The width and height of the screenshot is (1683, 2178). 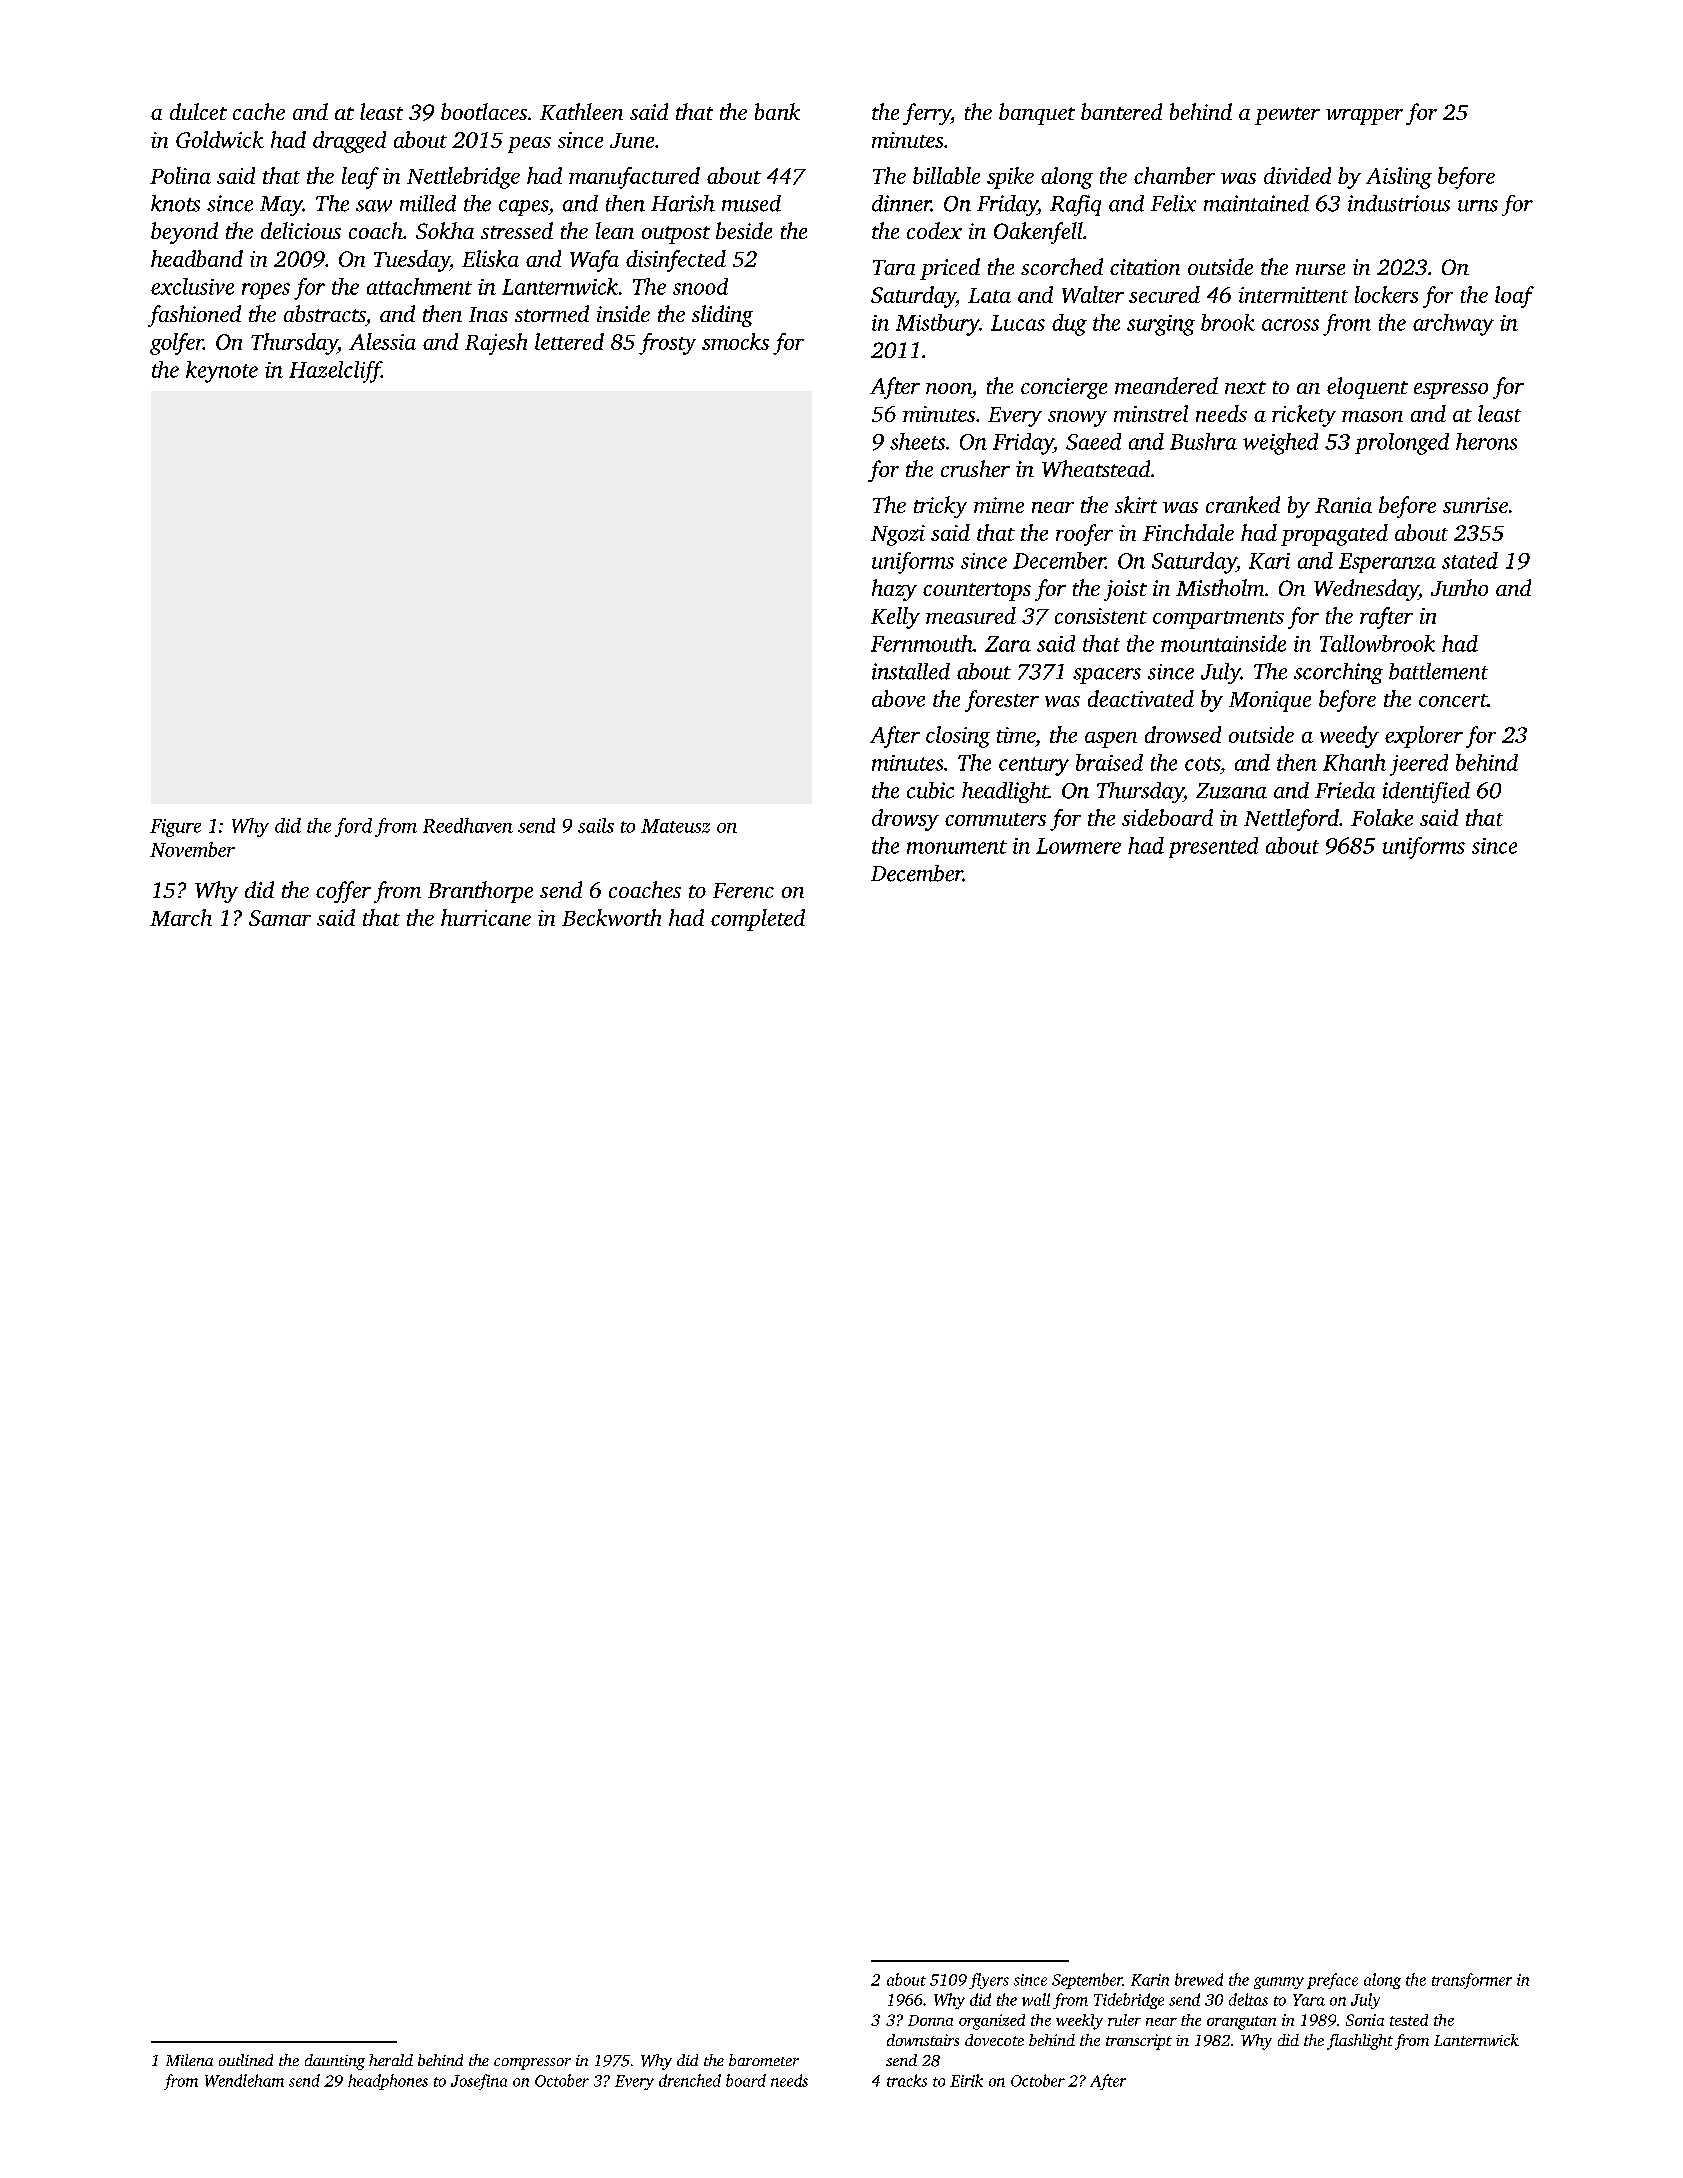 I want to click on Reedhaven, so click(x=468, y=825).
